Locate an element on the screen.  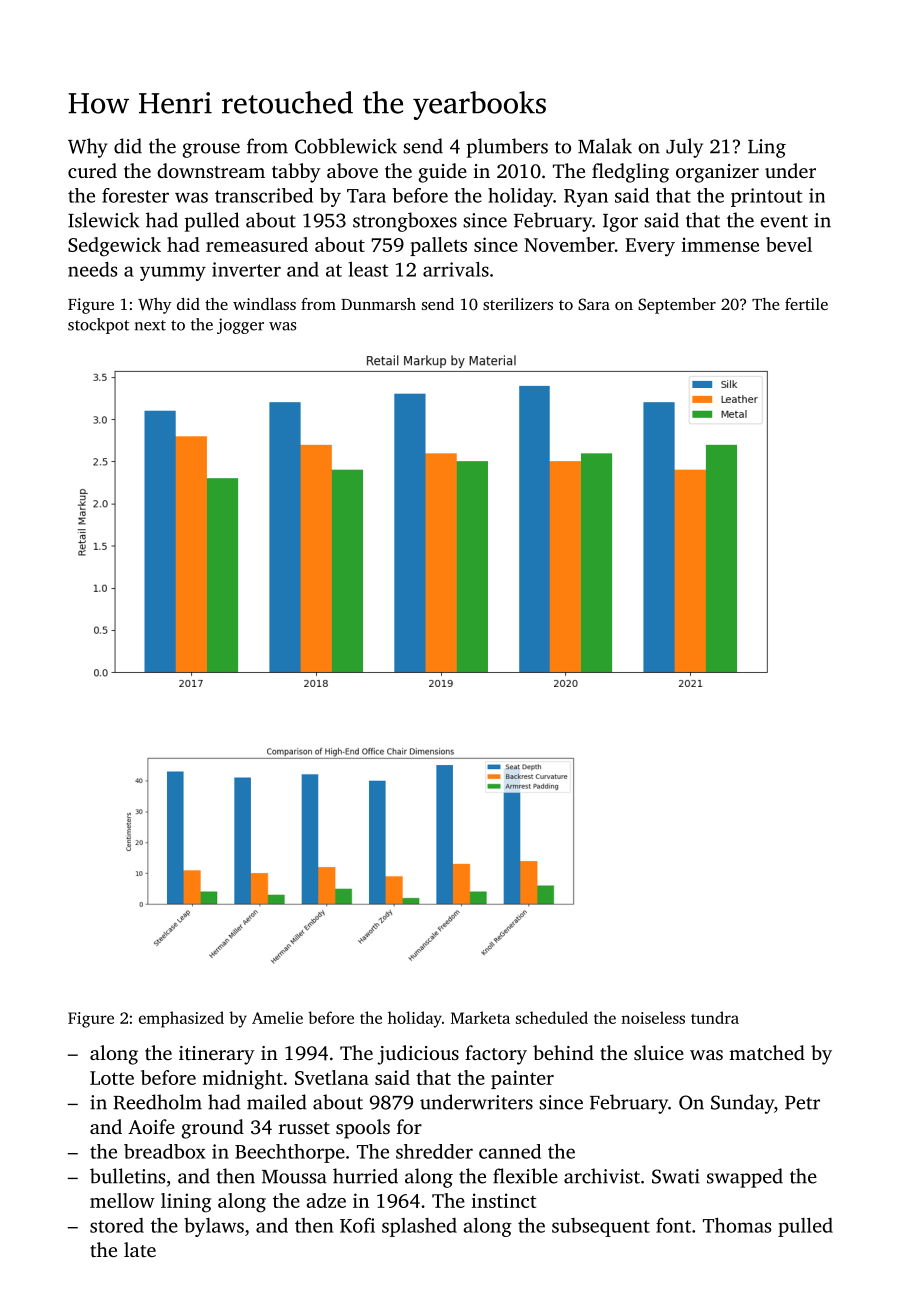
next is located at coordinates (150, 325).
